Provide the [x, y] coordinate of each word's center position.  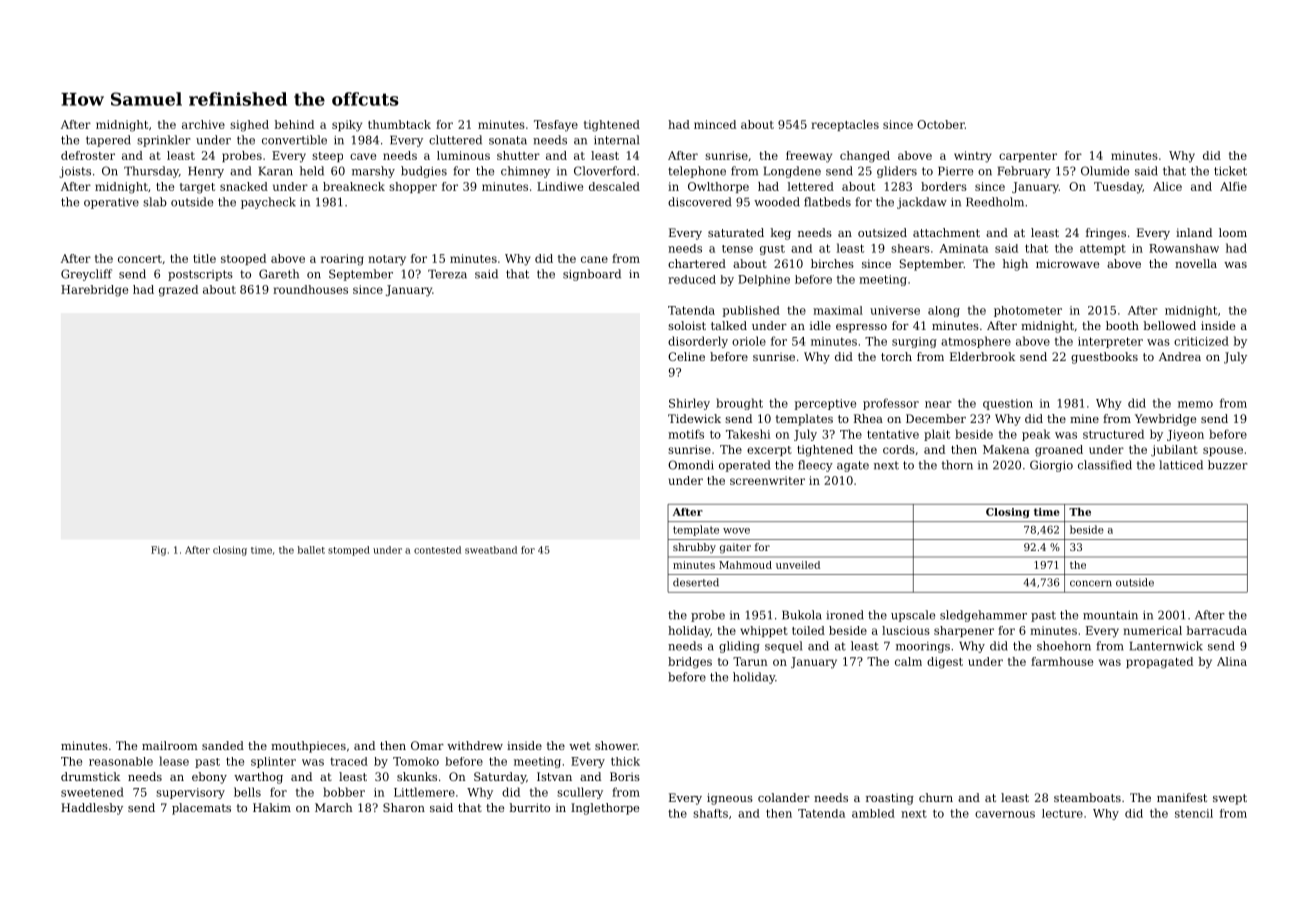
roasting [890, 799]
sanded [223, 745]
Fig [158, 551]
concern [1091, 583]
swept [1230, 799]
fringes [1106, 234]
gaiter [735, 548]
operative [111, 203]
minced [715, 124]
